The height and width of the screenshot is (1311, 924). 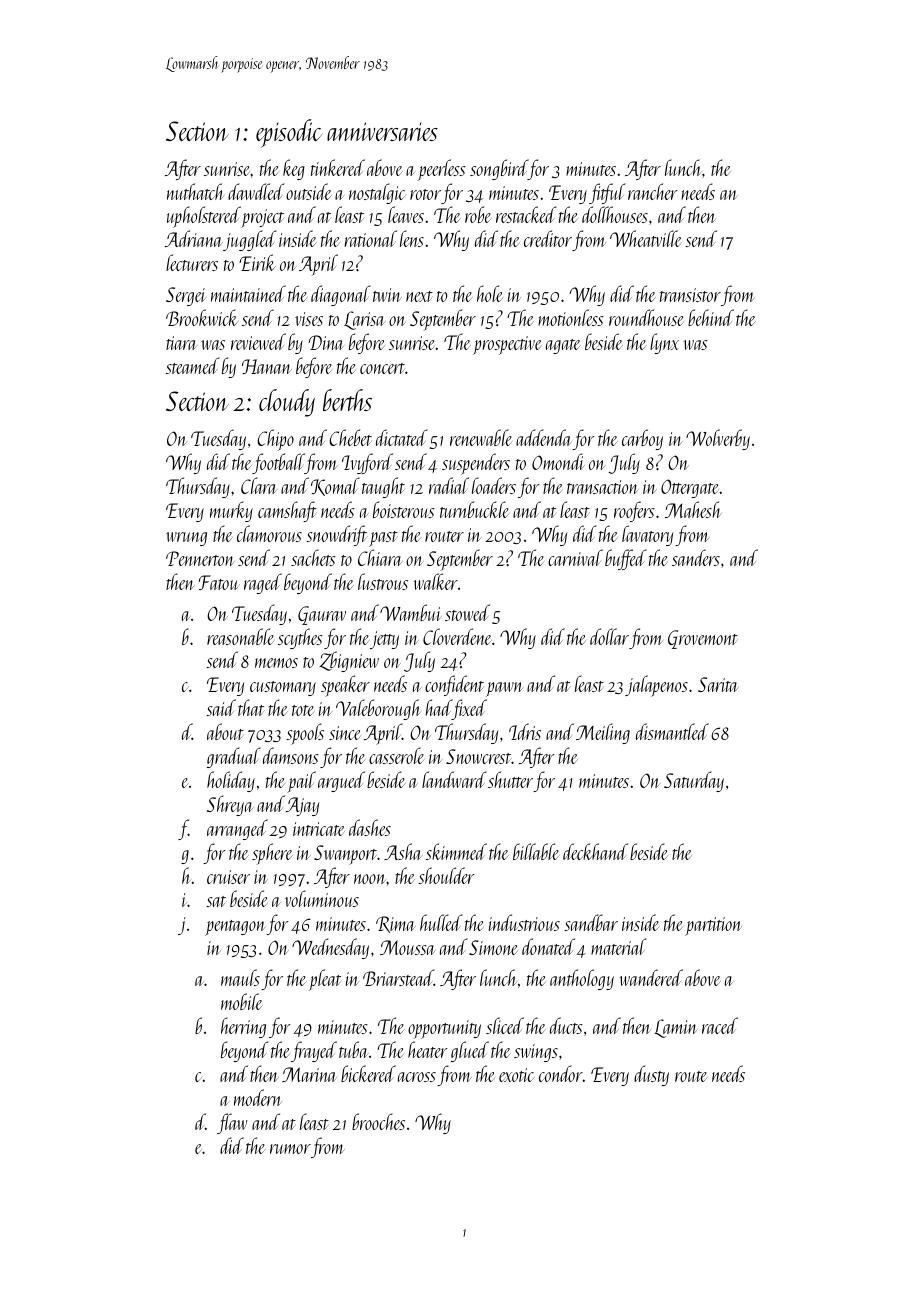 I want to click on cruiser, so click(x=228, y=877).
